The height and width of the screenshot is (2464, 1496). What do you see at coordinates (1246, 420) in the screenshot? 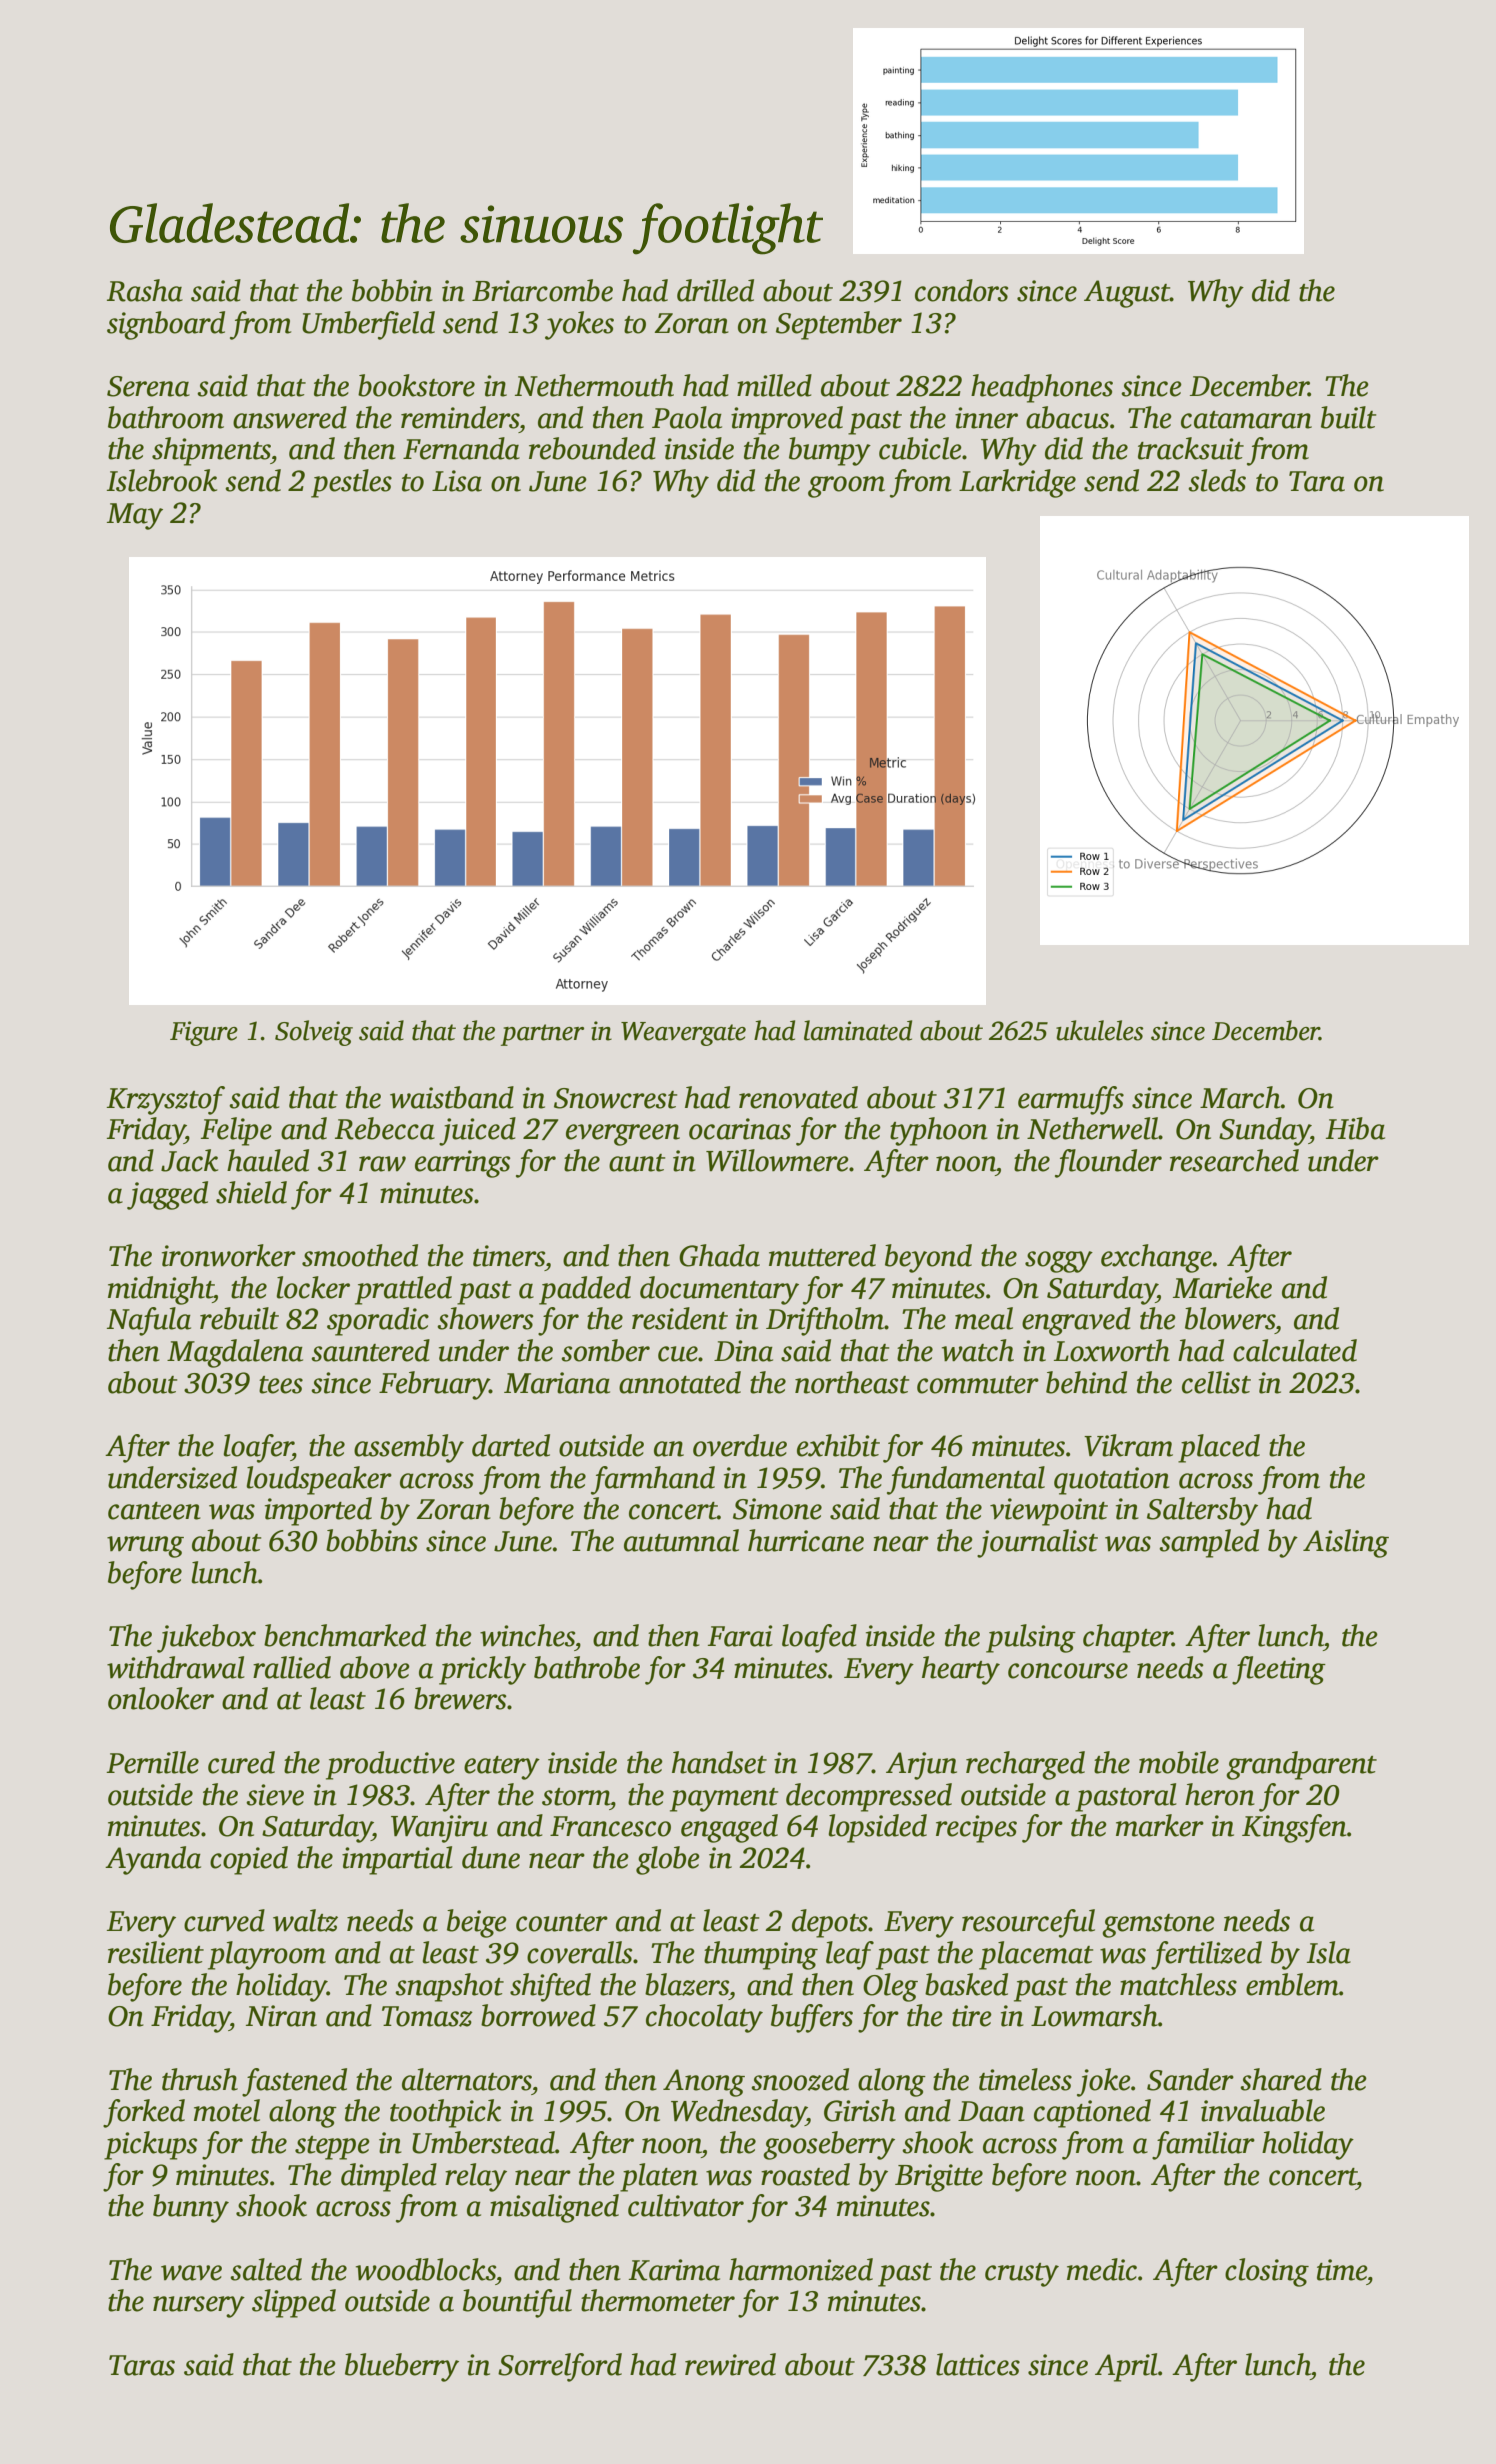
I see `catamaran` at bounding box center [1246, 420].
